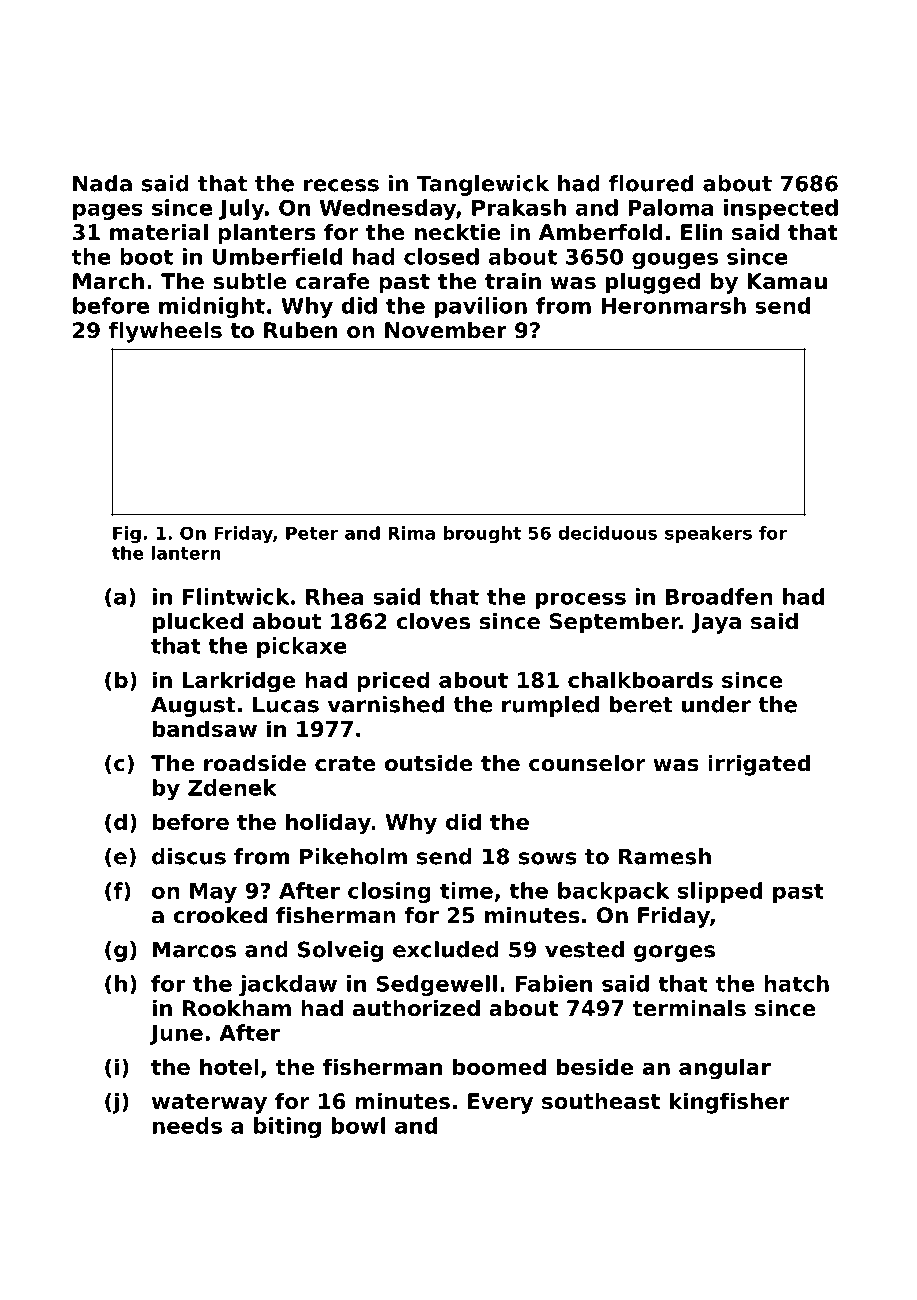 This document has height=1300, width=917. What do you see at coordinates (787, 281) in the document?
I see `Kamau` at bounding box center [787, 281].
